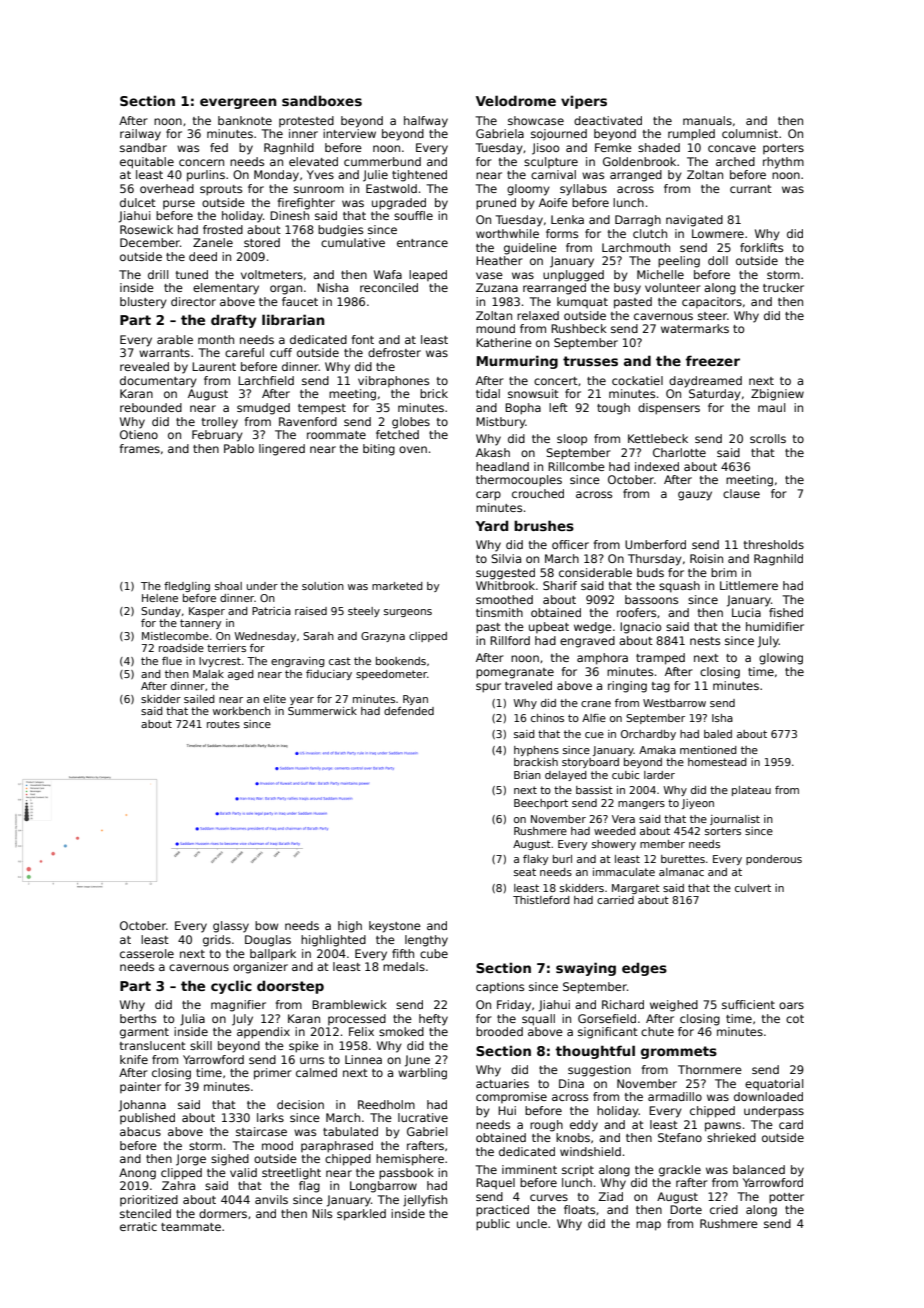  I want to click on Umberford, so click(655, 544).
